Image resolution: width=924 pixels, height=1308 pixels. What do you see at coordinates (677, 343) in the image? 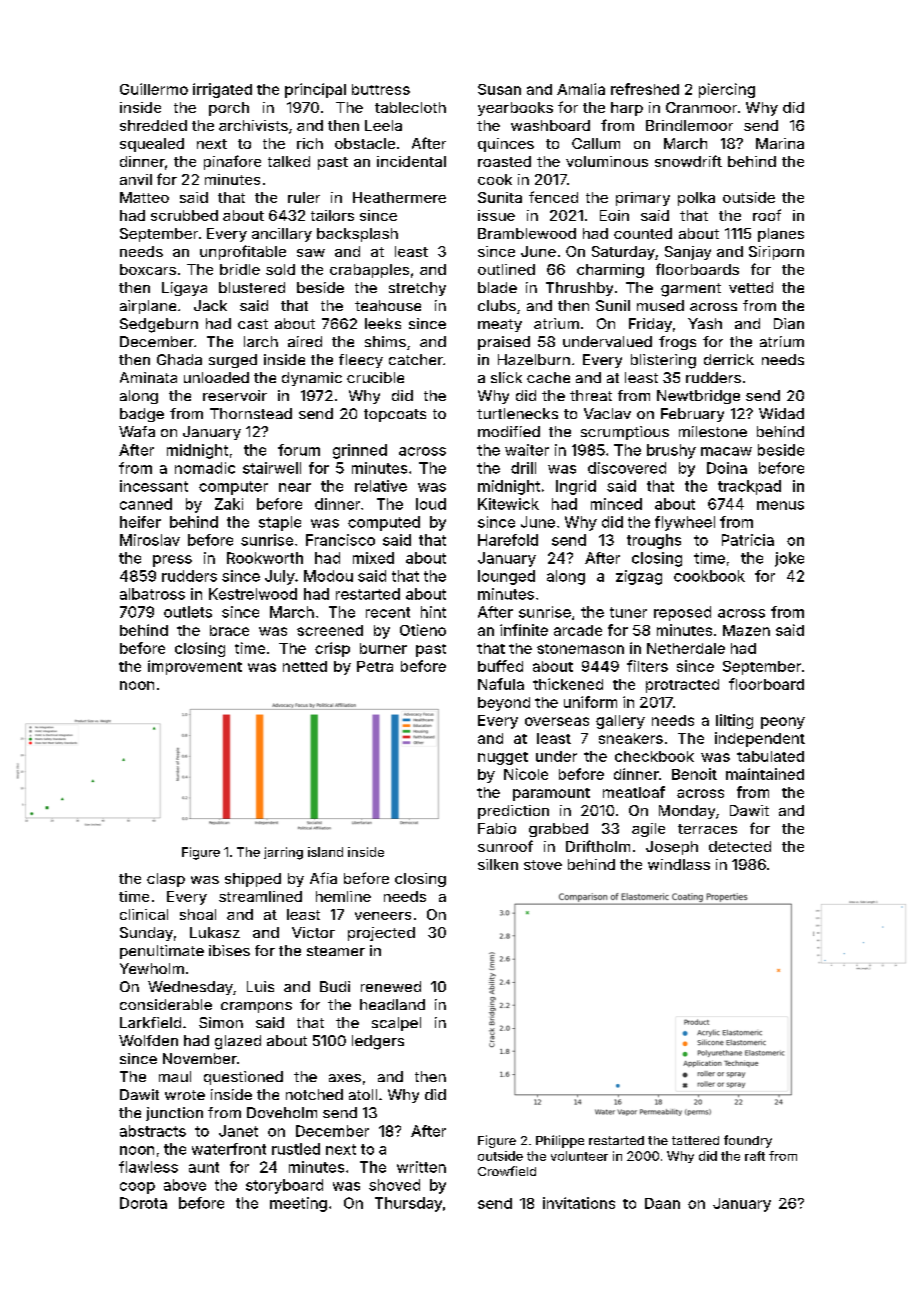
I see `frogs` at bounding box center [677, 343].
